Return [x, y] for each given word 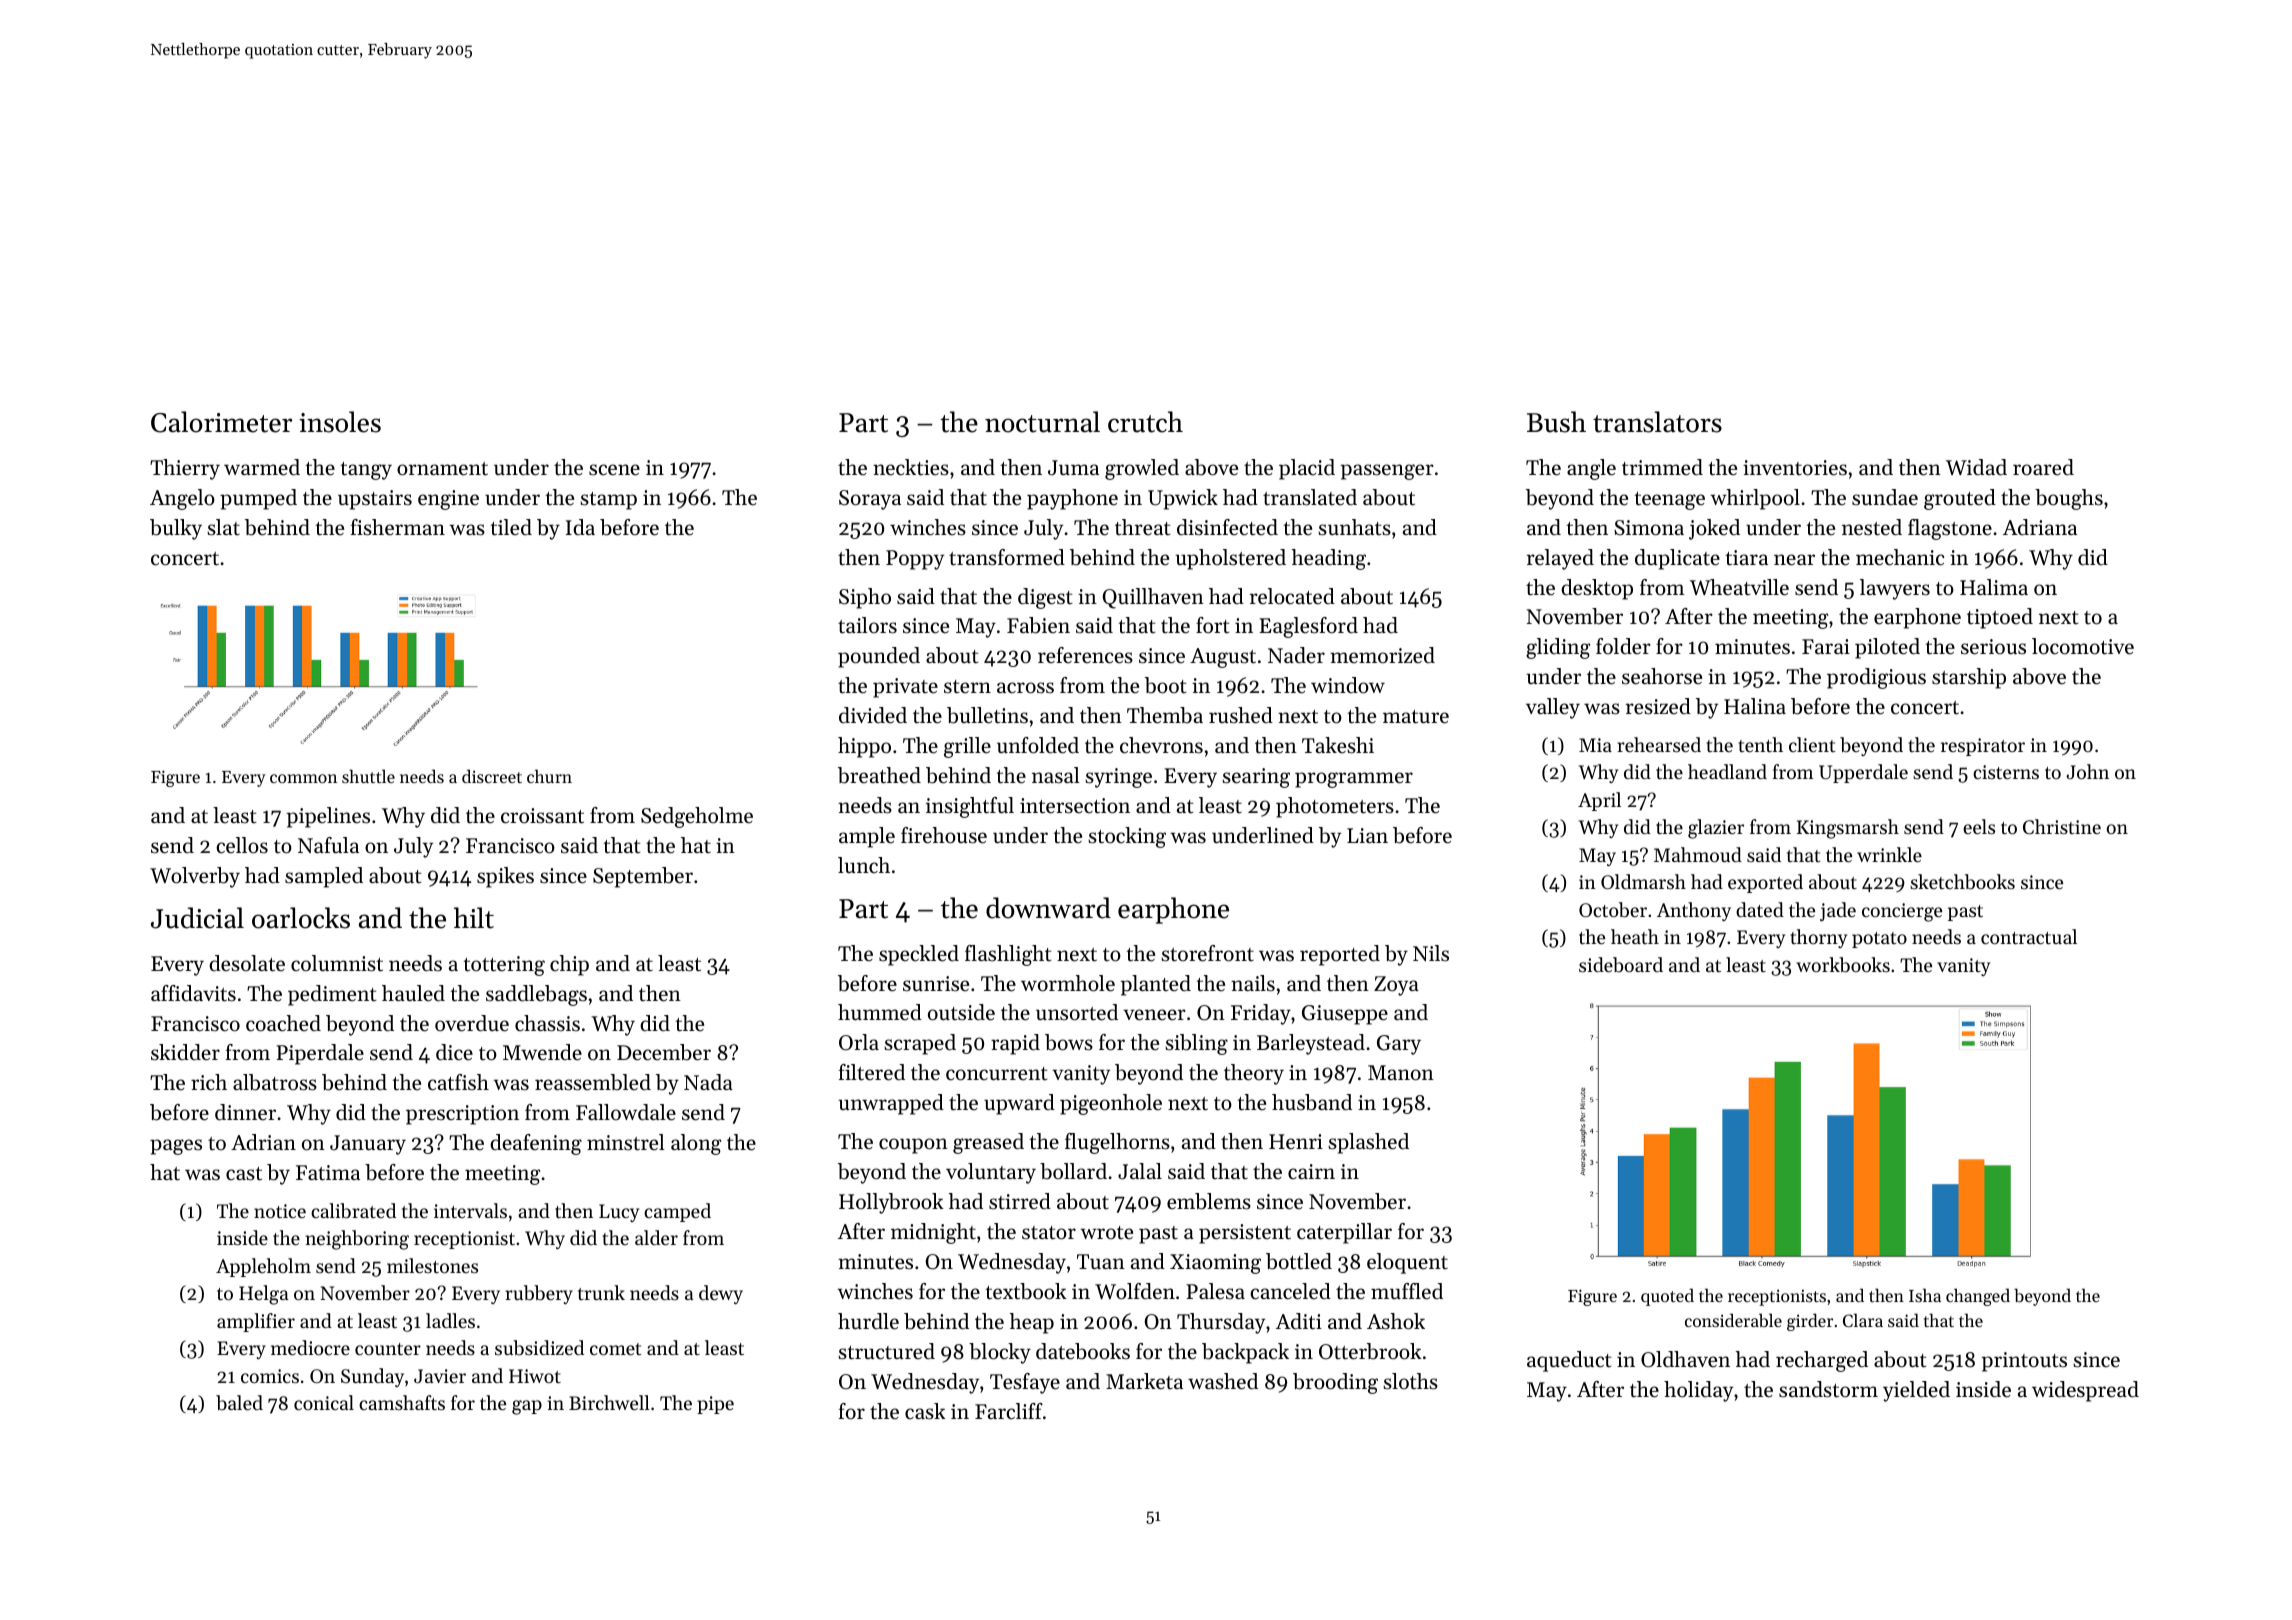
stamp [608, 501]
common [303, 778]
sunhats [1354, 527]
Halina [1755, 706]
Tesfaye [1025, 1383]
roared [2043, 467]
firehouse [944, 835]
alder [656, 1237]
